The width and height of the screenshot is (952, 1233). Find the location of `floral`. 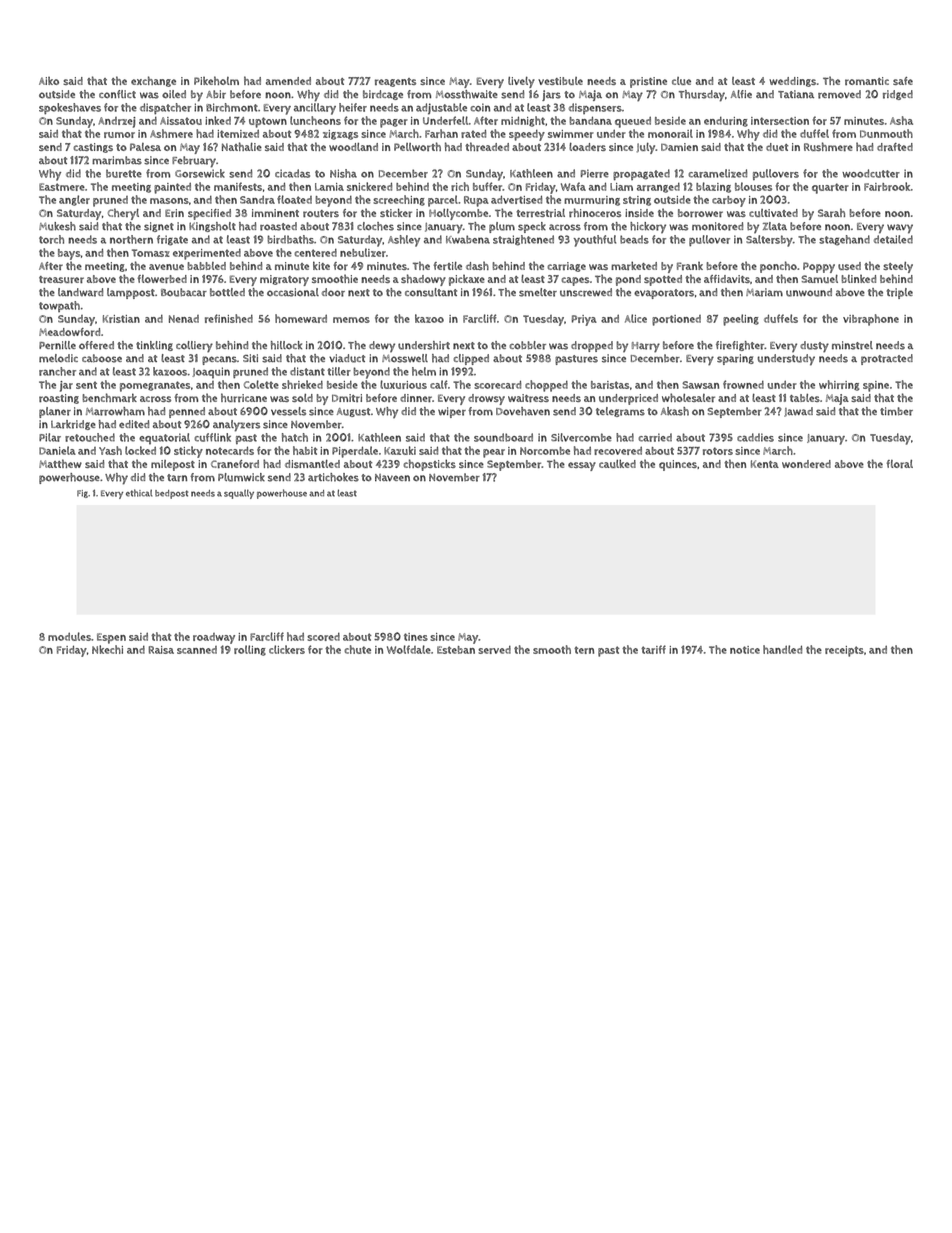

floral is located at coordinates (900, 464).
